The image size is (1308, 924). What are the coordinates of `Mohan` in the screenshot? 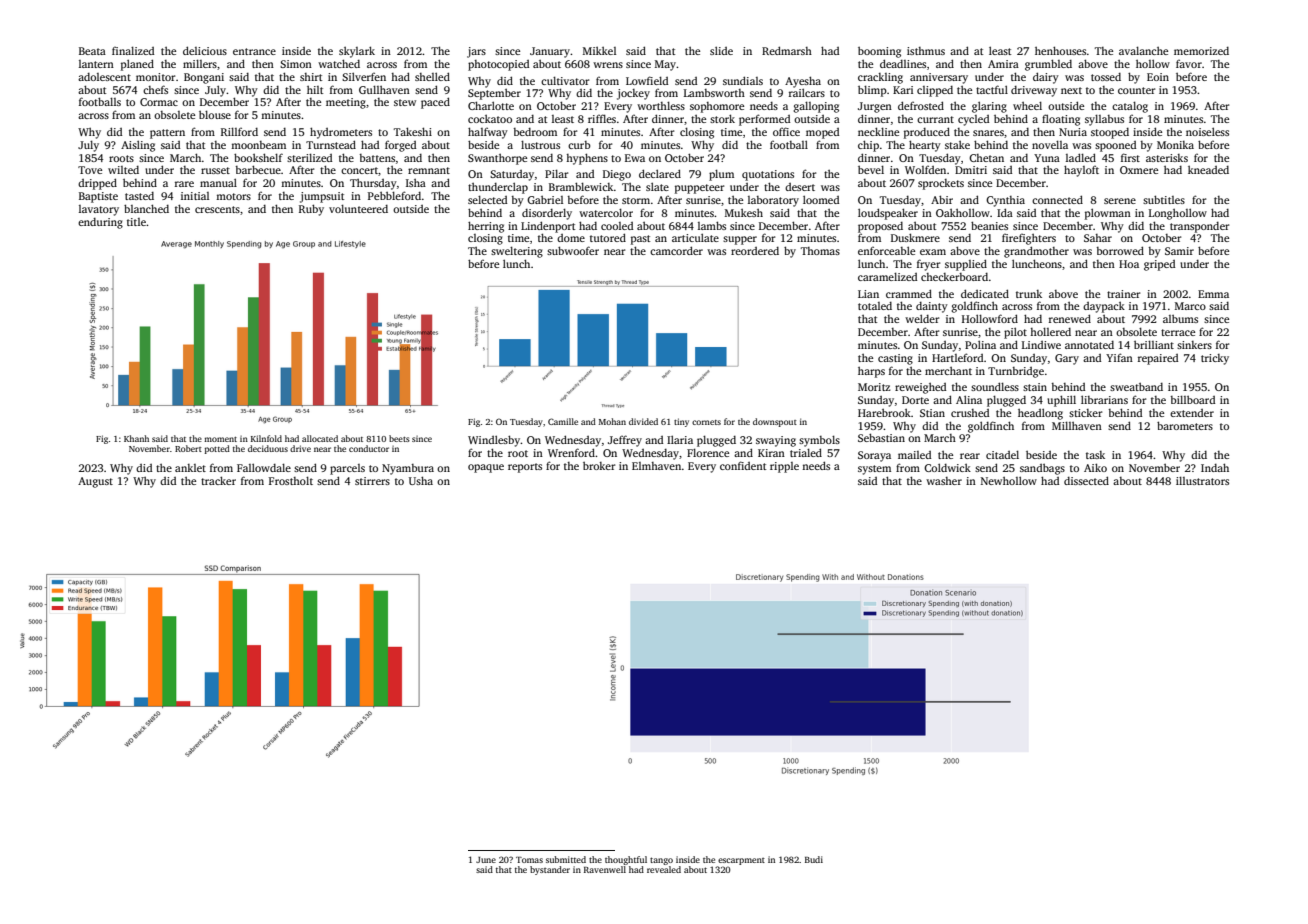 It's located at (612, 421).
